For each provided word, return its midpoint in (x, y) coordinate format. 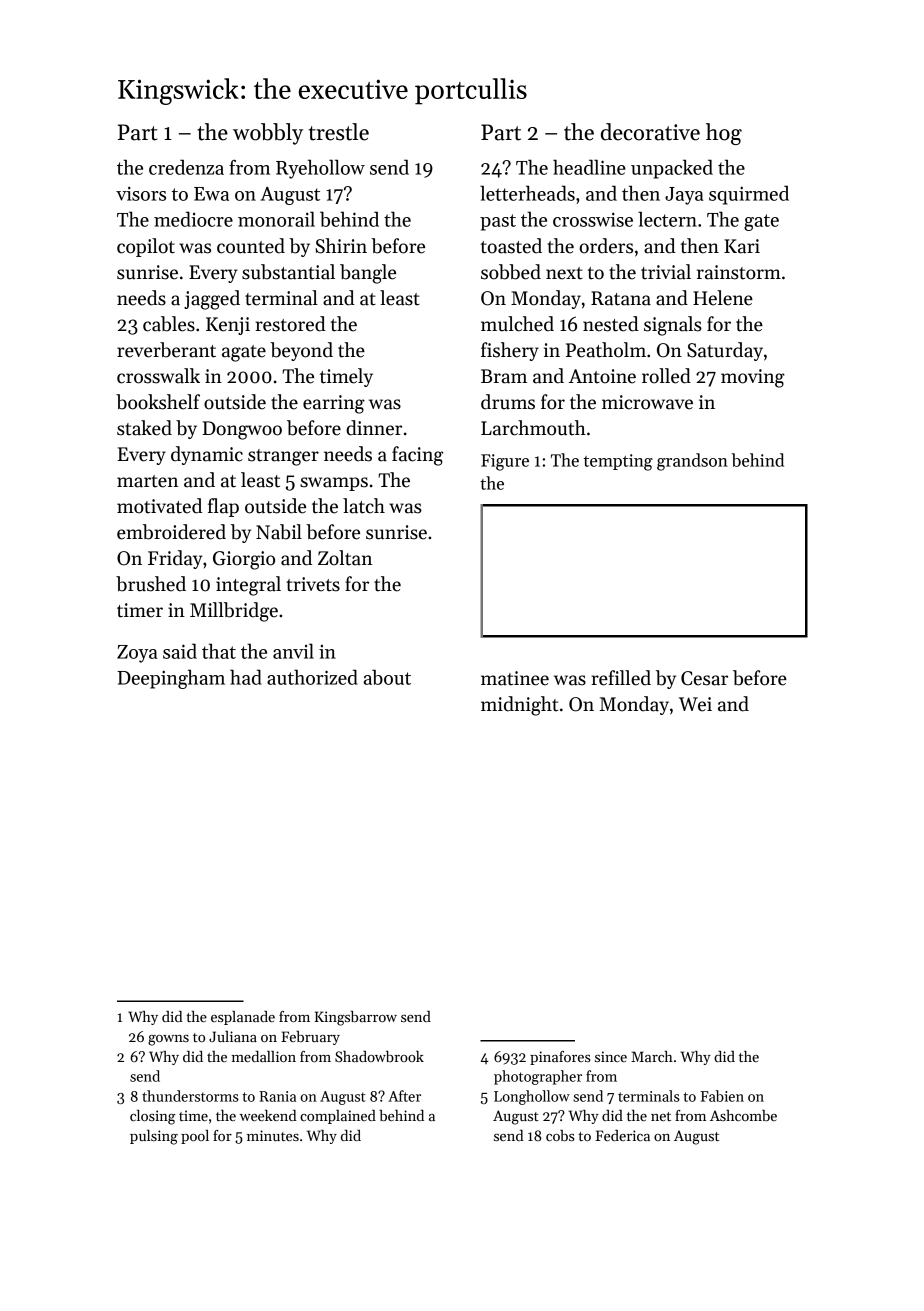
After (404, 1096)
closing (153, 1117)
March (652, 1056)
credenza (186, 167)
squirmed (749, 195)
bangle (368, 274)
